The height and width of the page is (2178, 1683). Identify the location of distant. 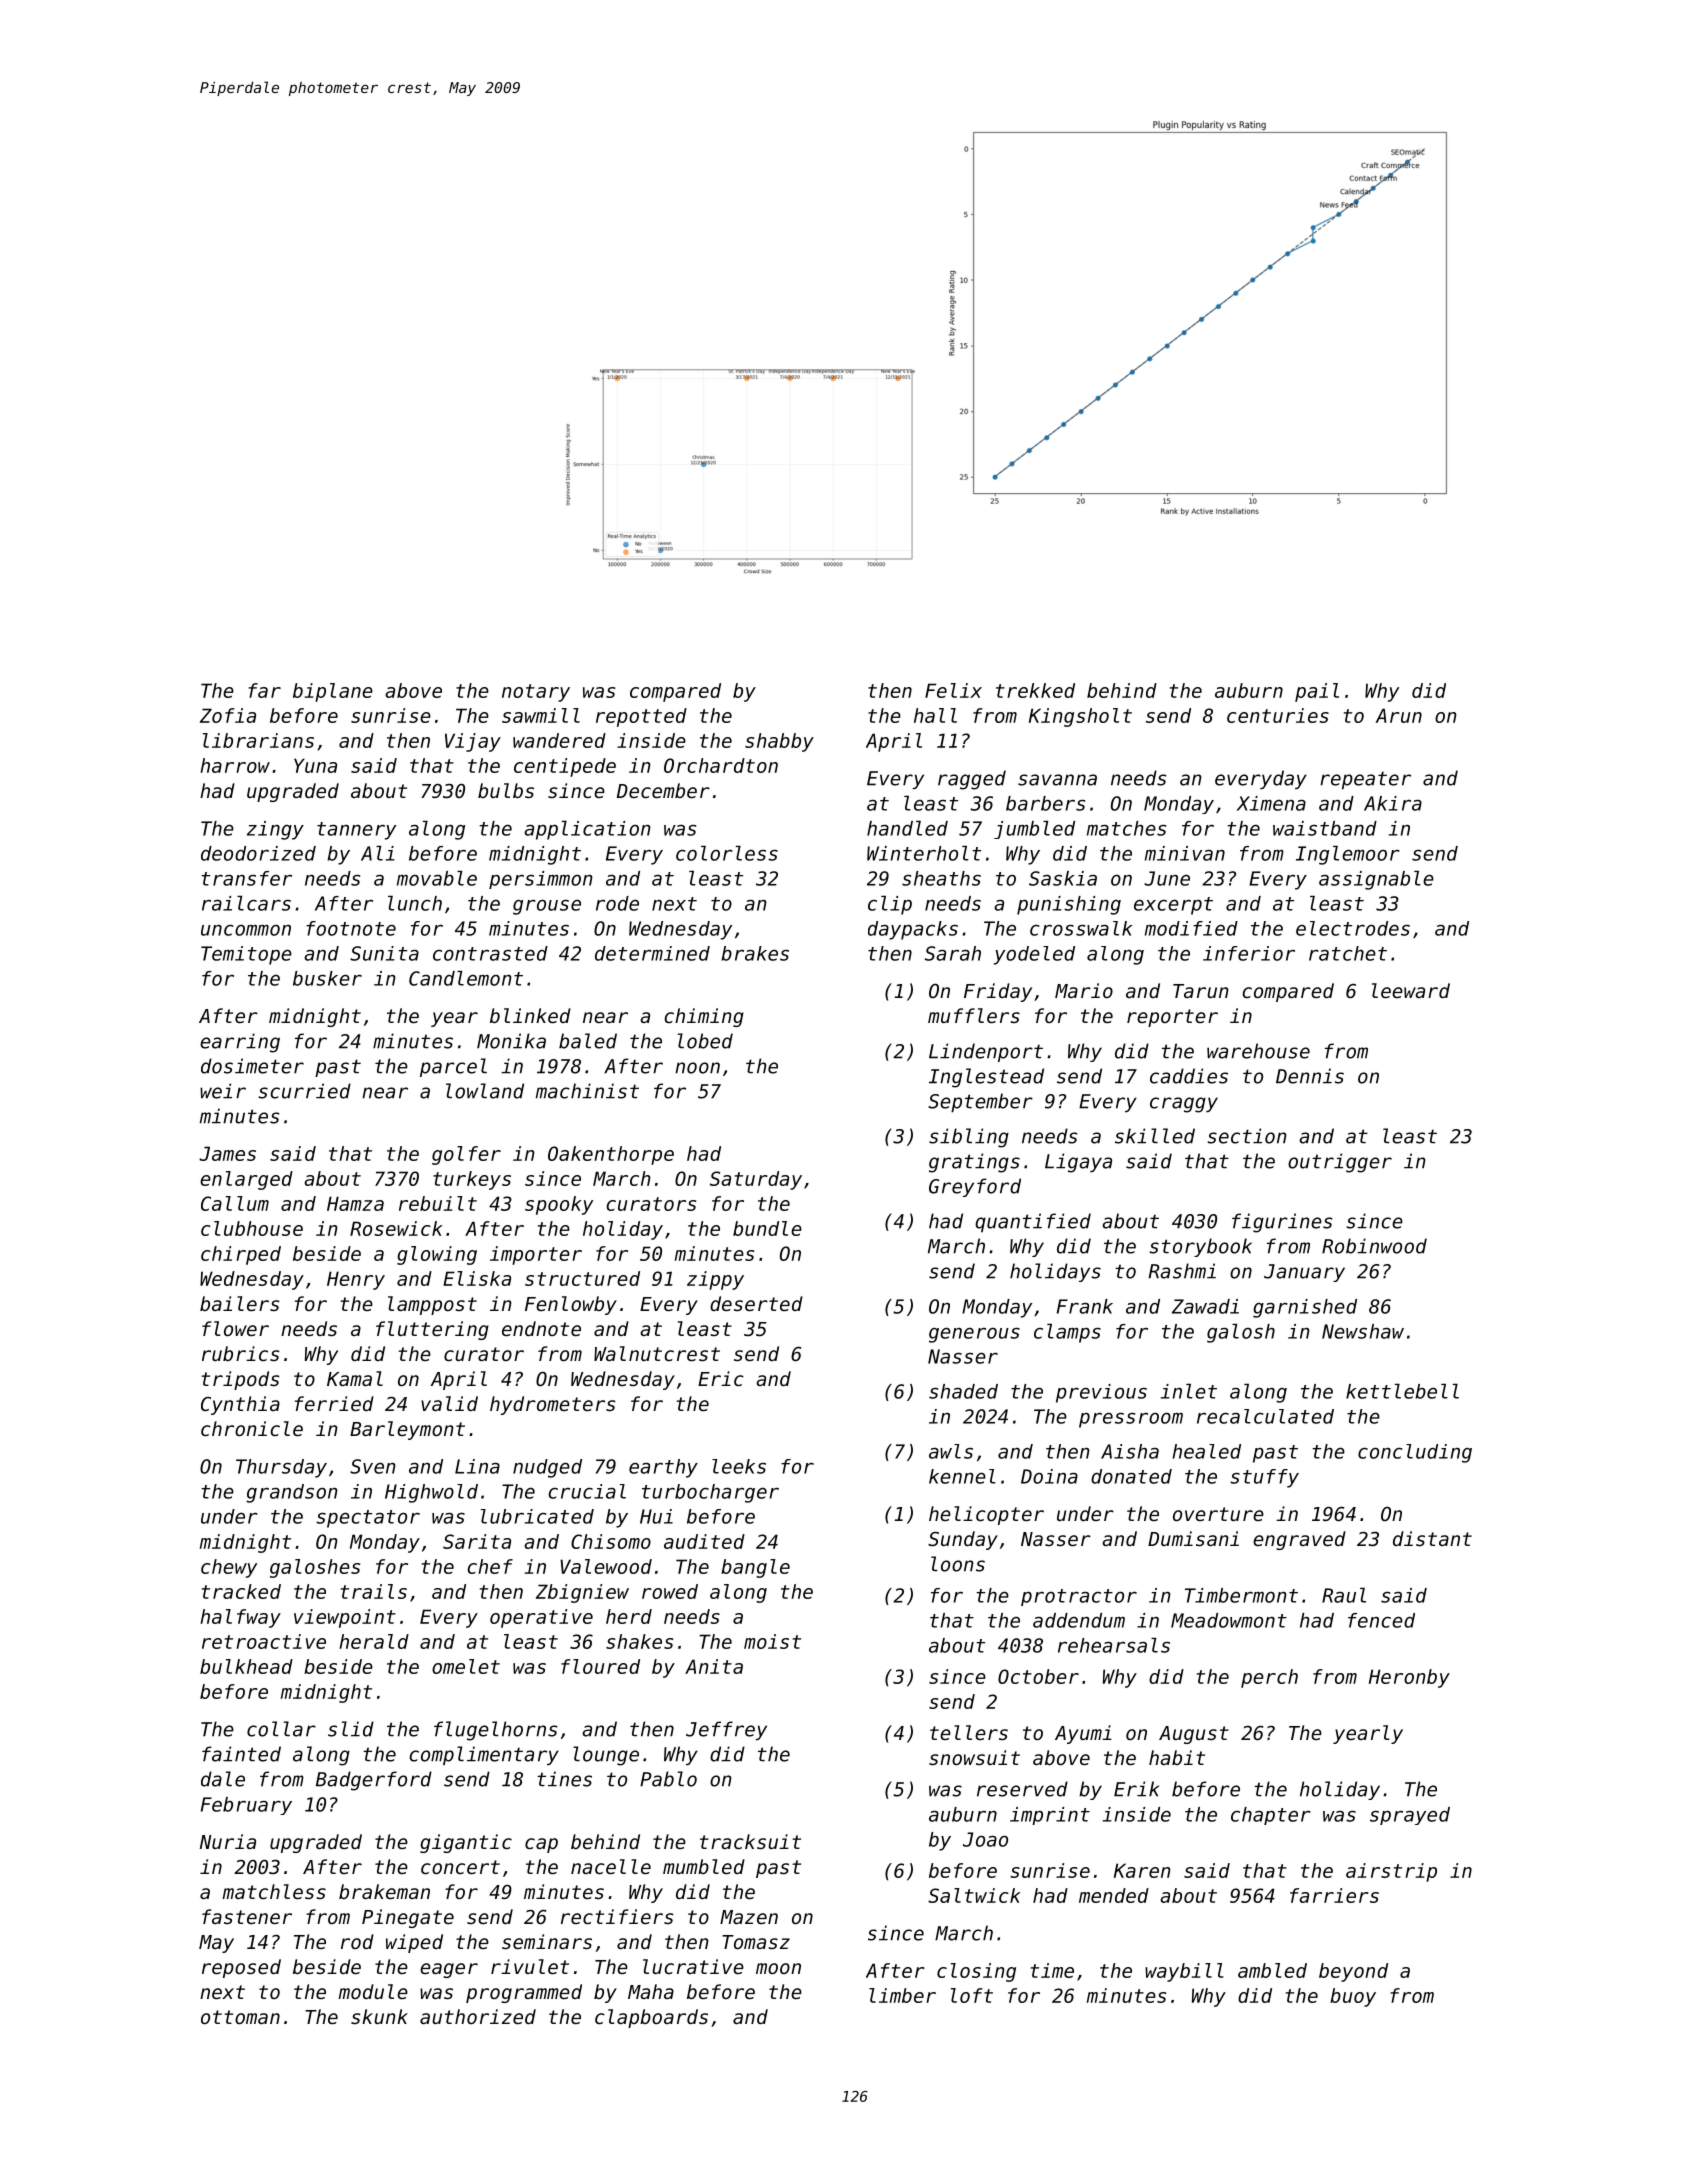
(1432, 1538).
